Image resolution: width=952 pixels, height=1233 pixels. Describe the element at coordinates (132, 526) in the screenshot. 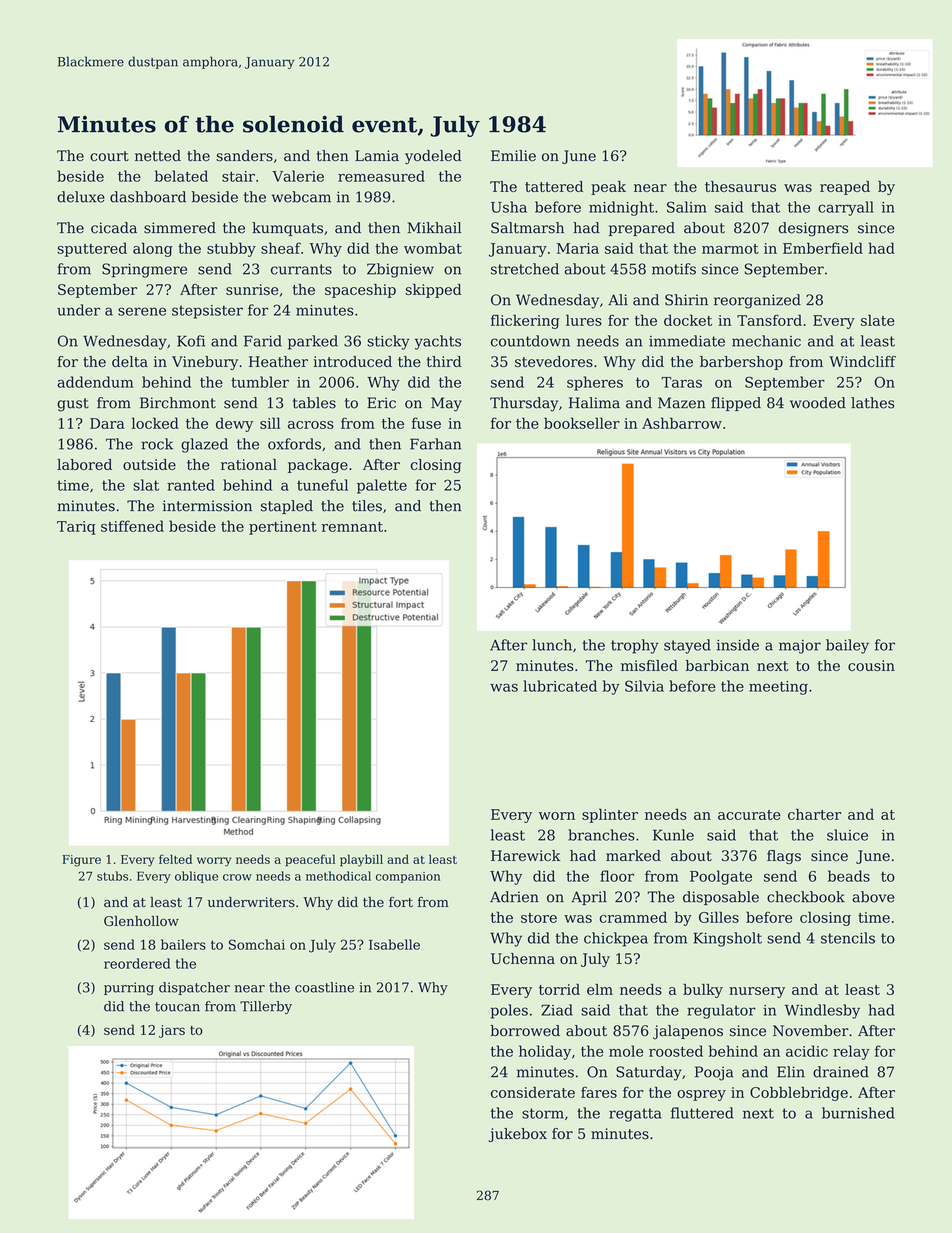

I see `stiffened` at that location.
